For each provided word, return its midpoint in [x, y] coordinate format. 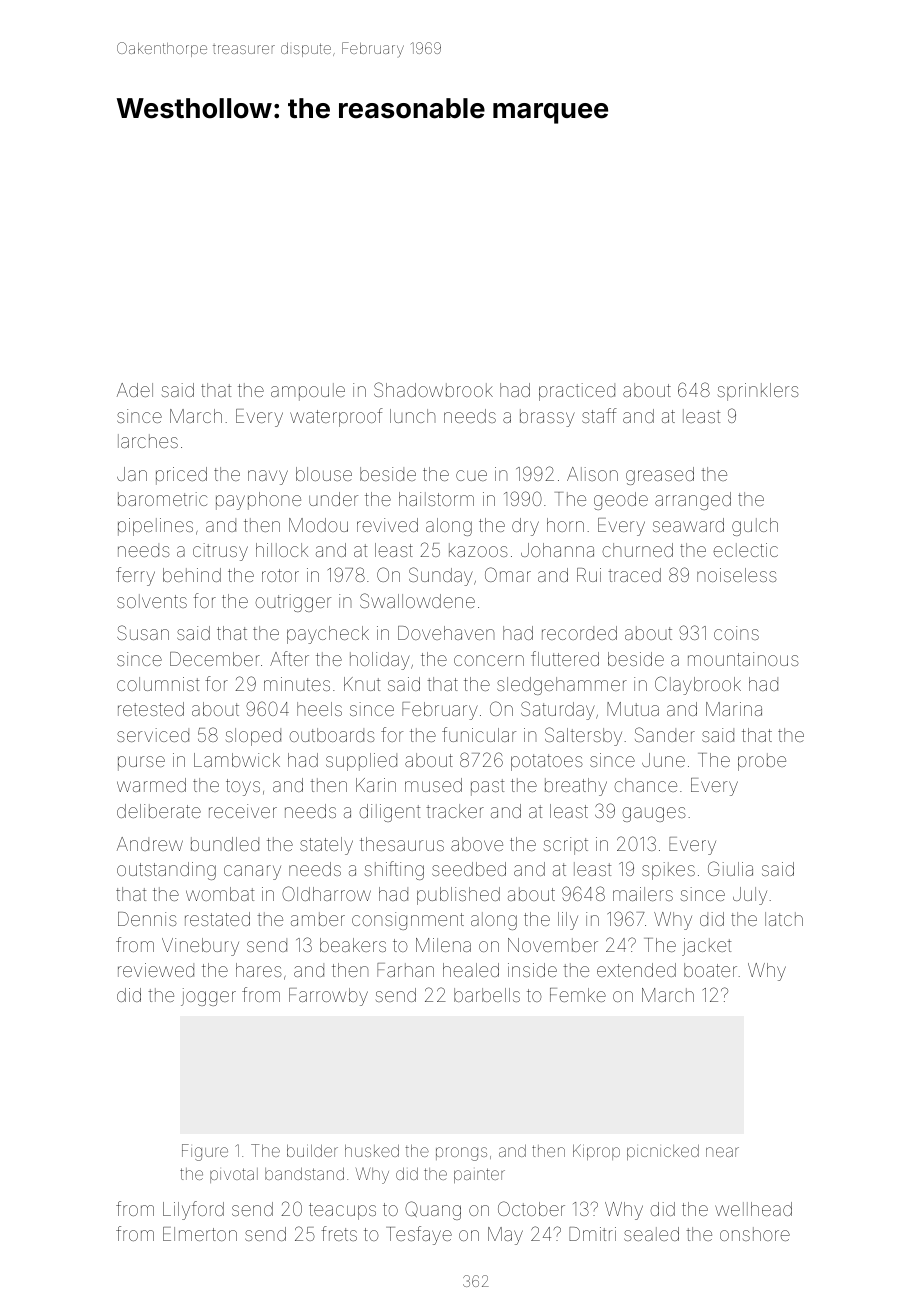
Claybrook [698, 685]
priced [181, 476]
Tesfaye [419, 1235]
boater [710, 970]
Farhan [405, 970]
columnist [158, 684]
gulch [755, 527]
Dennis [147, 919]
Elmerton [200, 1234]
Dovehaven [446, 633]
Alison [592, 474]
